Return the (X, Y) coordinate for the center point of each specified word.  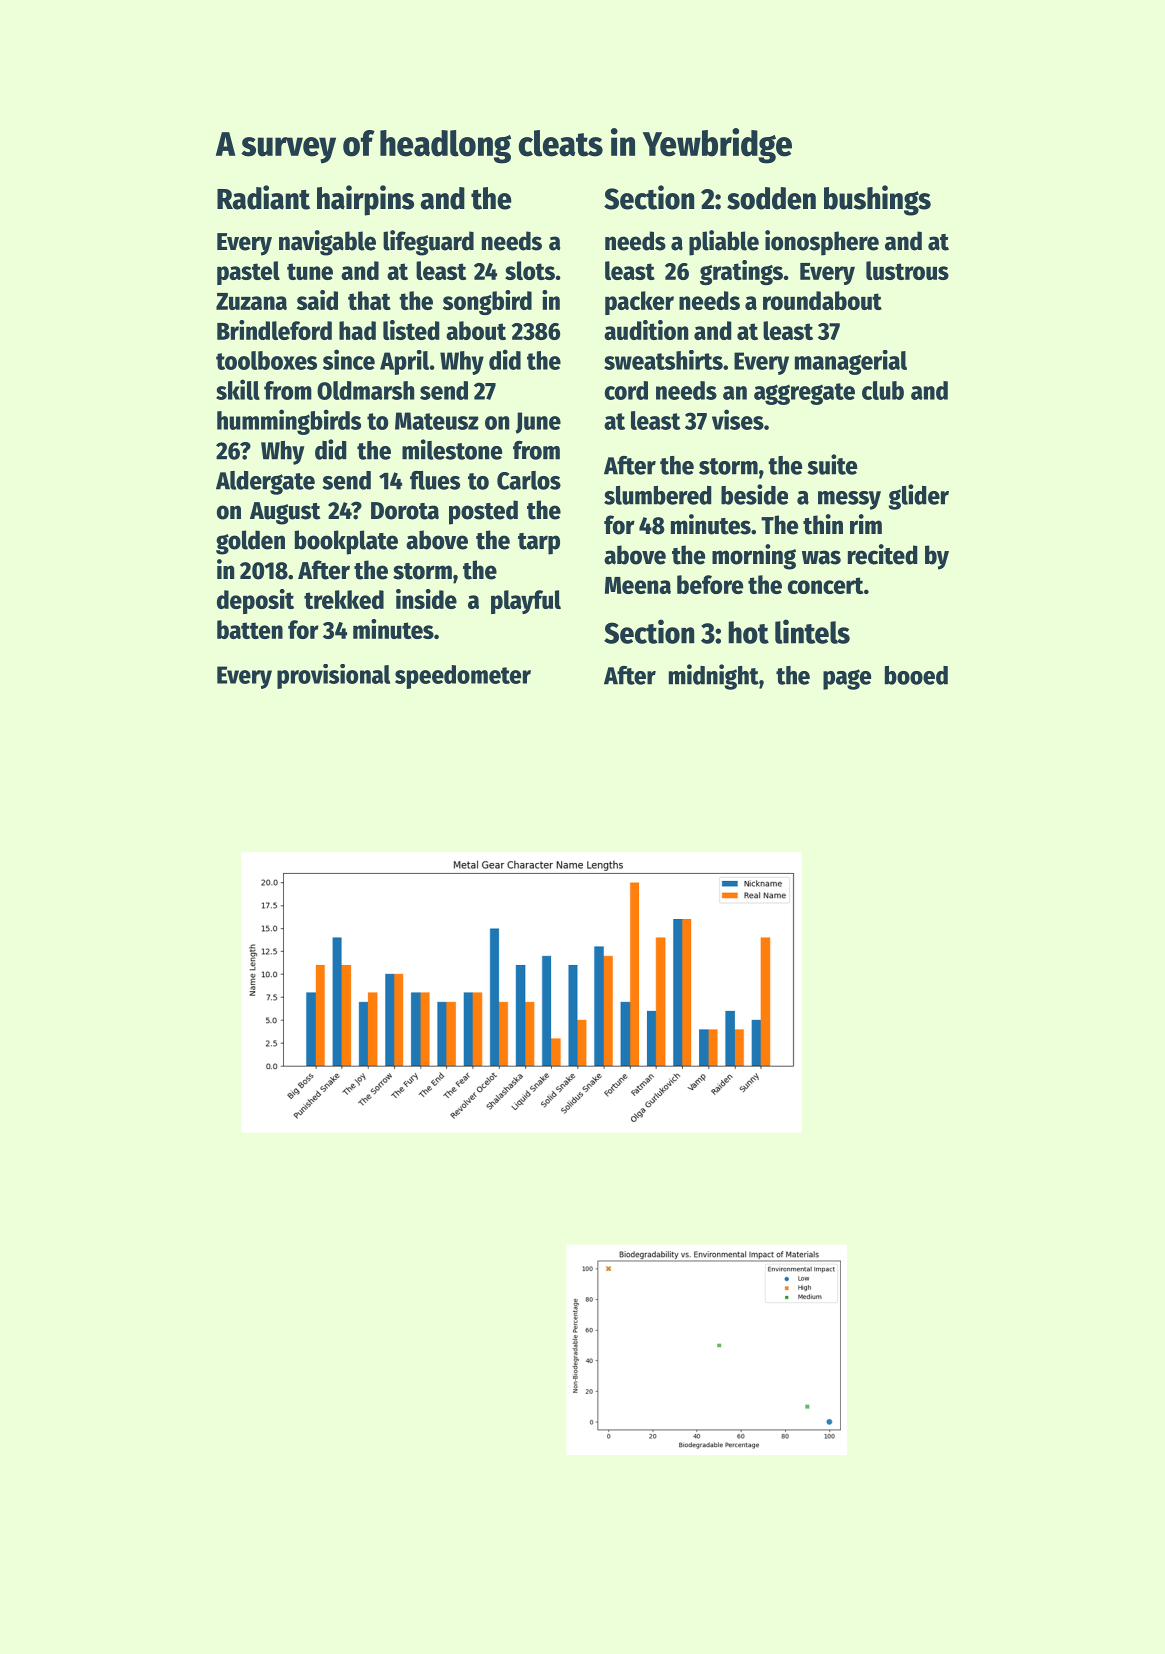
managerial (851, 362)
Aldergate (265, 483)
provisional (333, 676)
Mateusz (436, 421)
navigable (327, 243)
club (883, 390)
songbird (487, 302)
